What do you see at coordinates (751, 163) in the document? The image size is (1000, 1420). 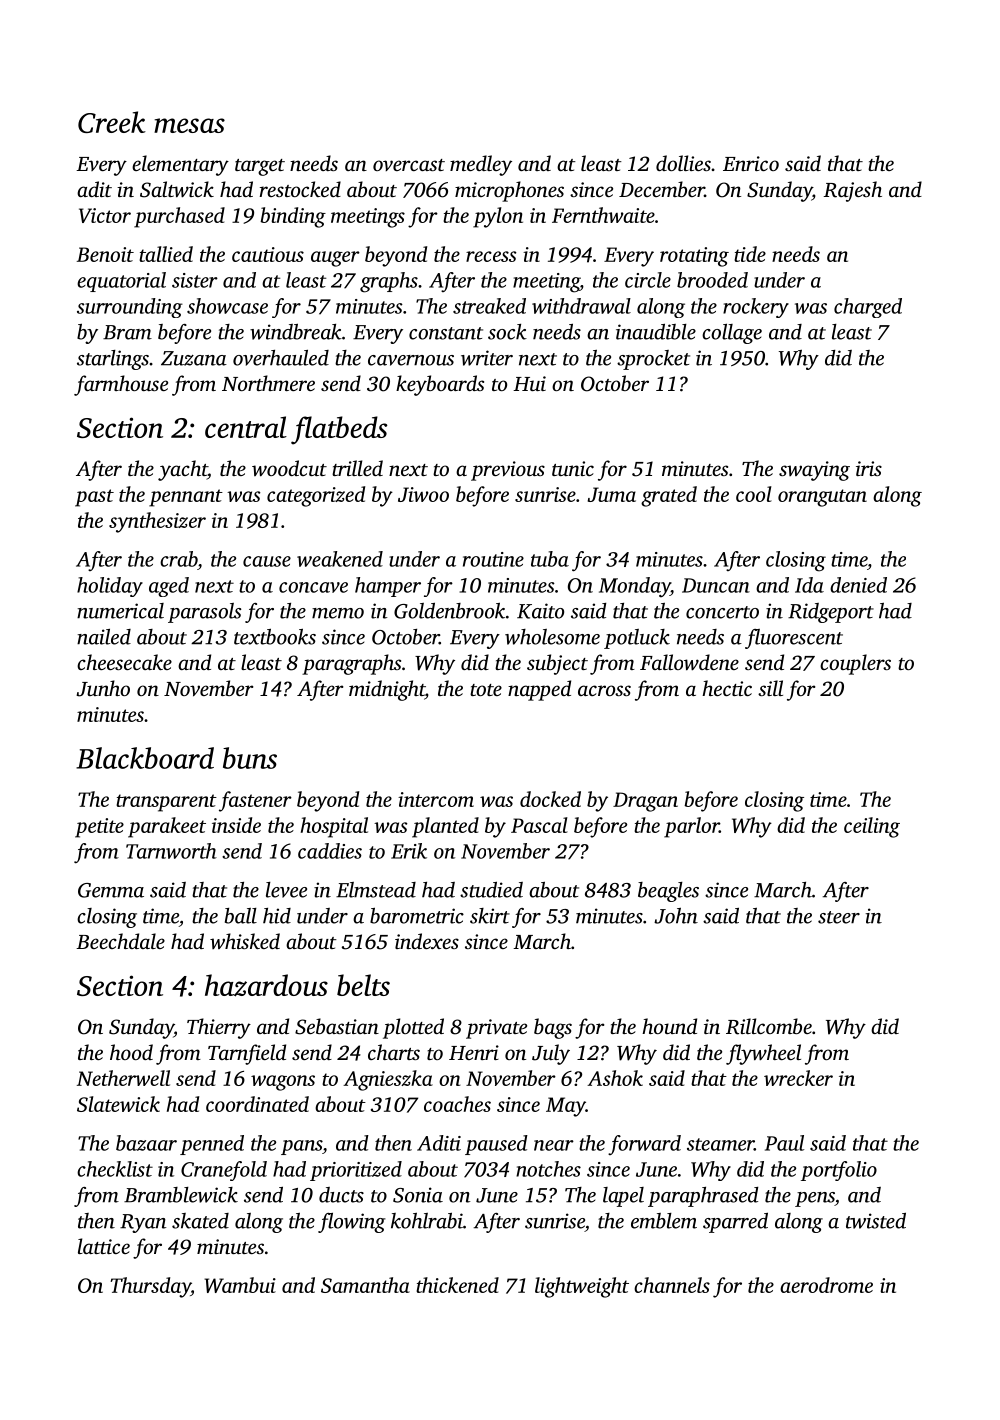 I see `Enrico` at bounding box center [751, 163].
